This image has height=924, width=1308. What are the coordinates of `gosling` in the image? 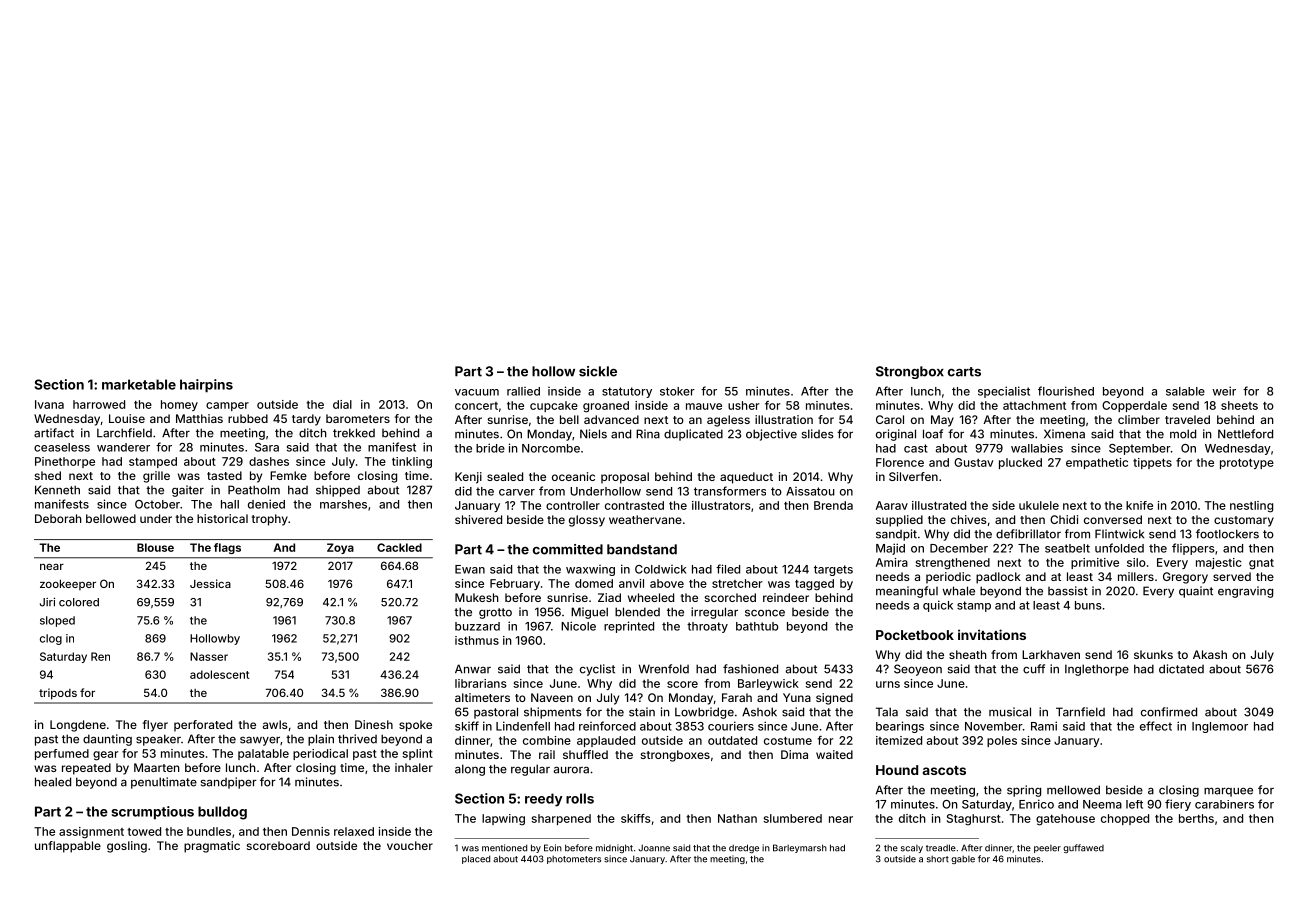 It's located at (127, 847).
